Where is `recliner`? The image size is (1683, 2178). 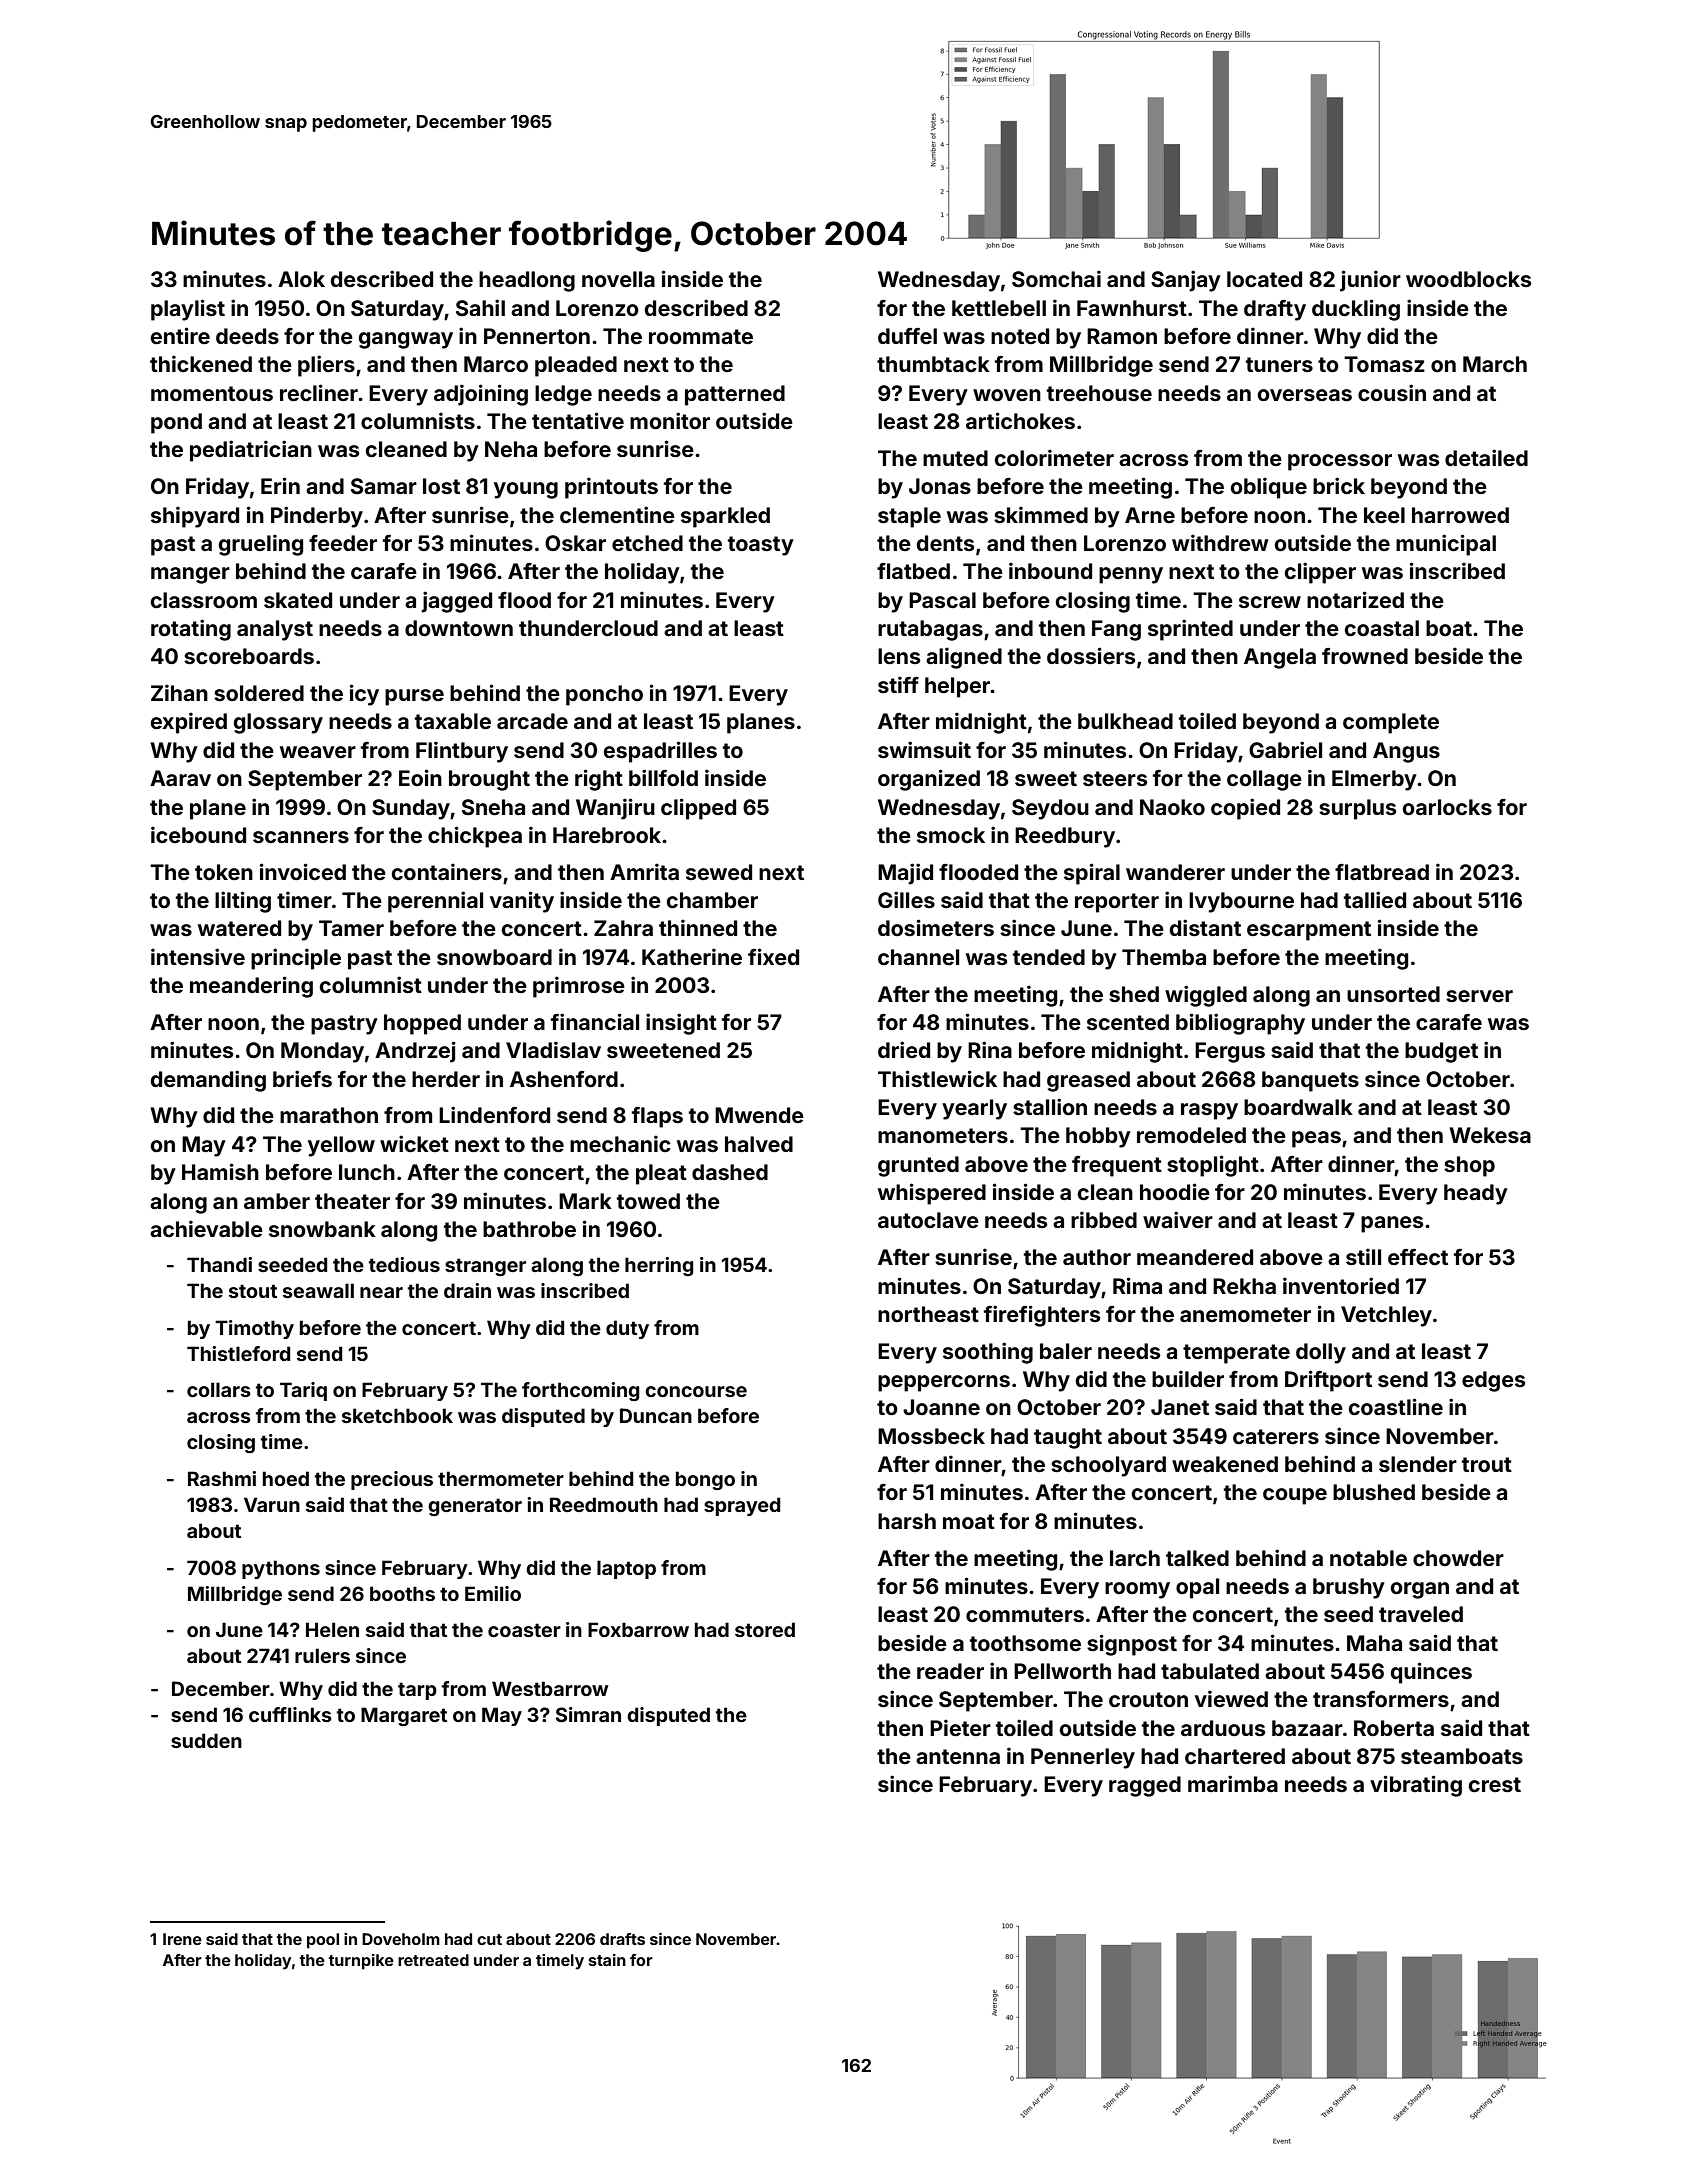 recliner is located at coordinates (319, 392).
